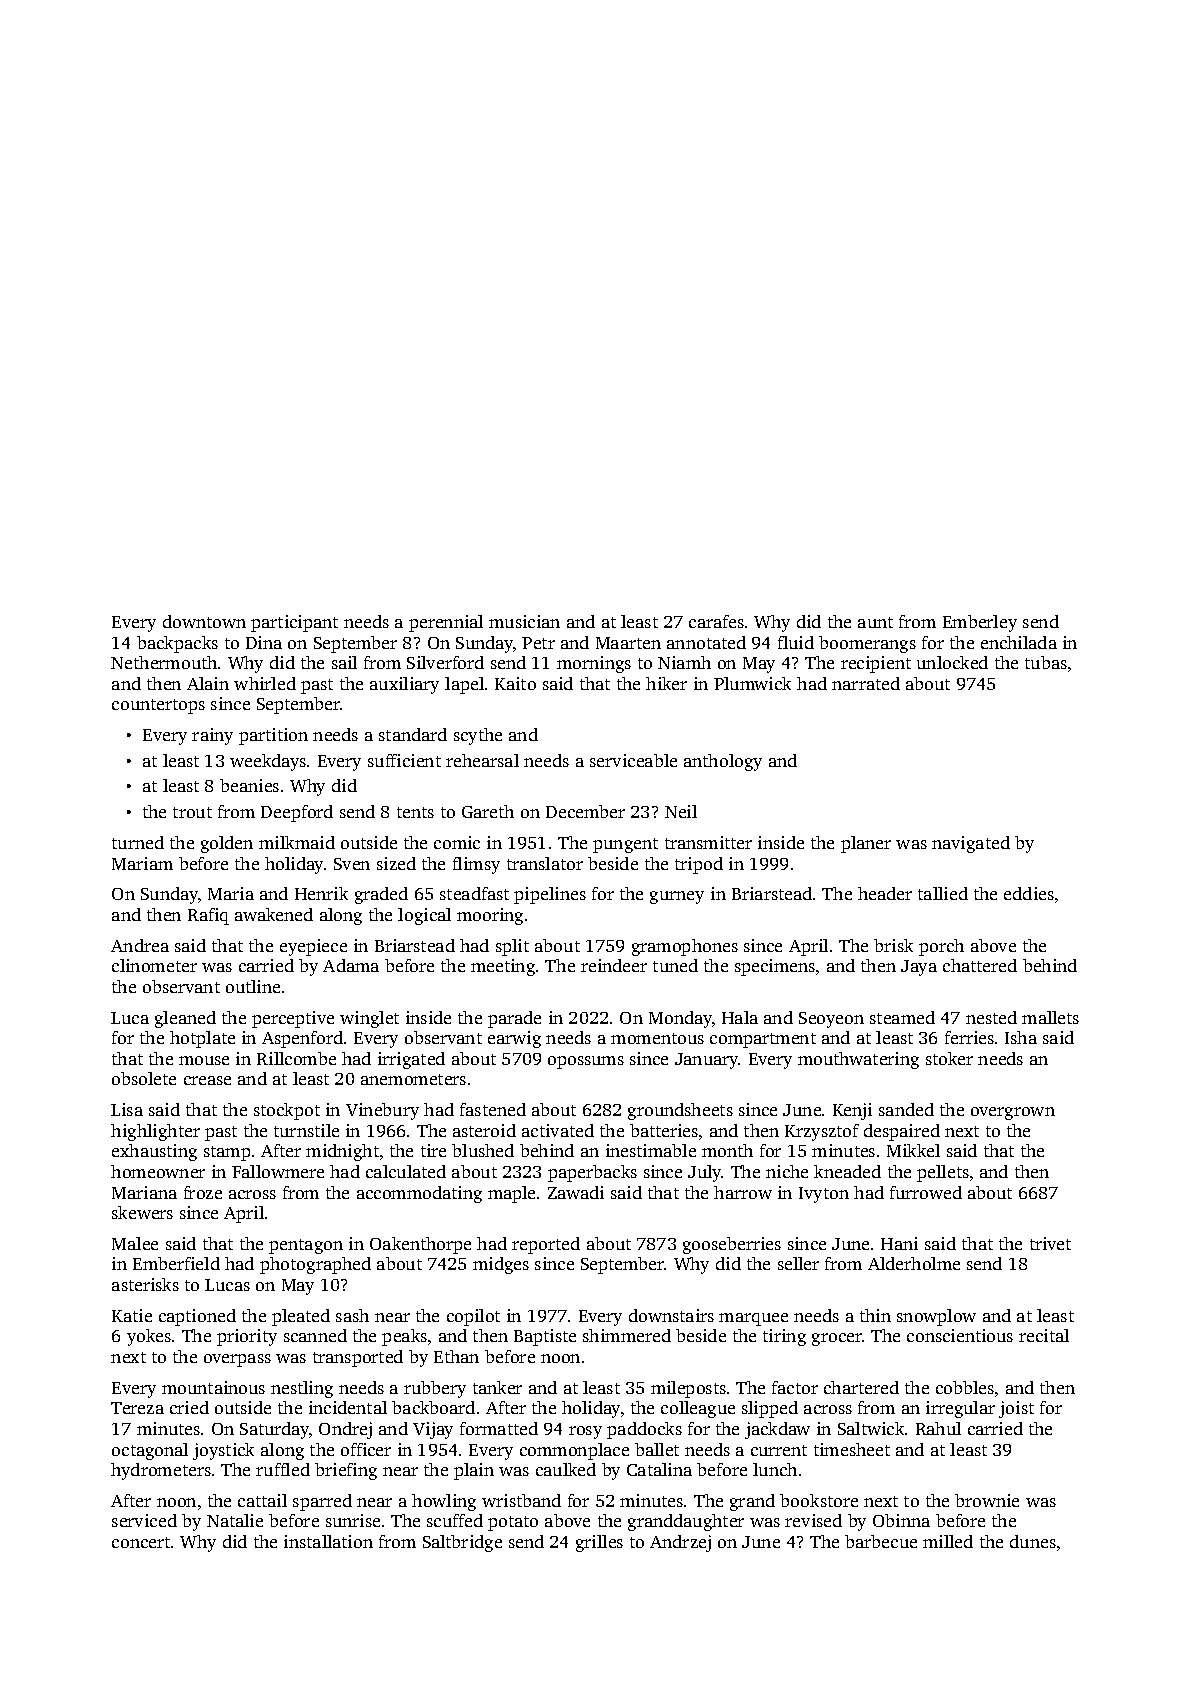 The image size is (1193, 1687). I want to click on downtown, so click(204, 621).
